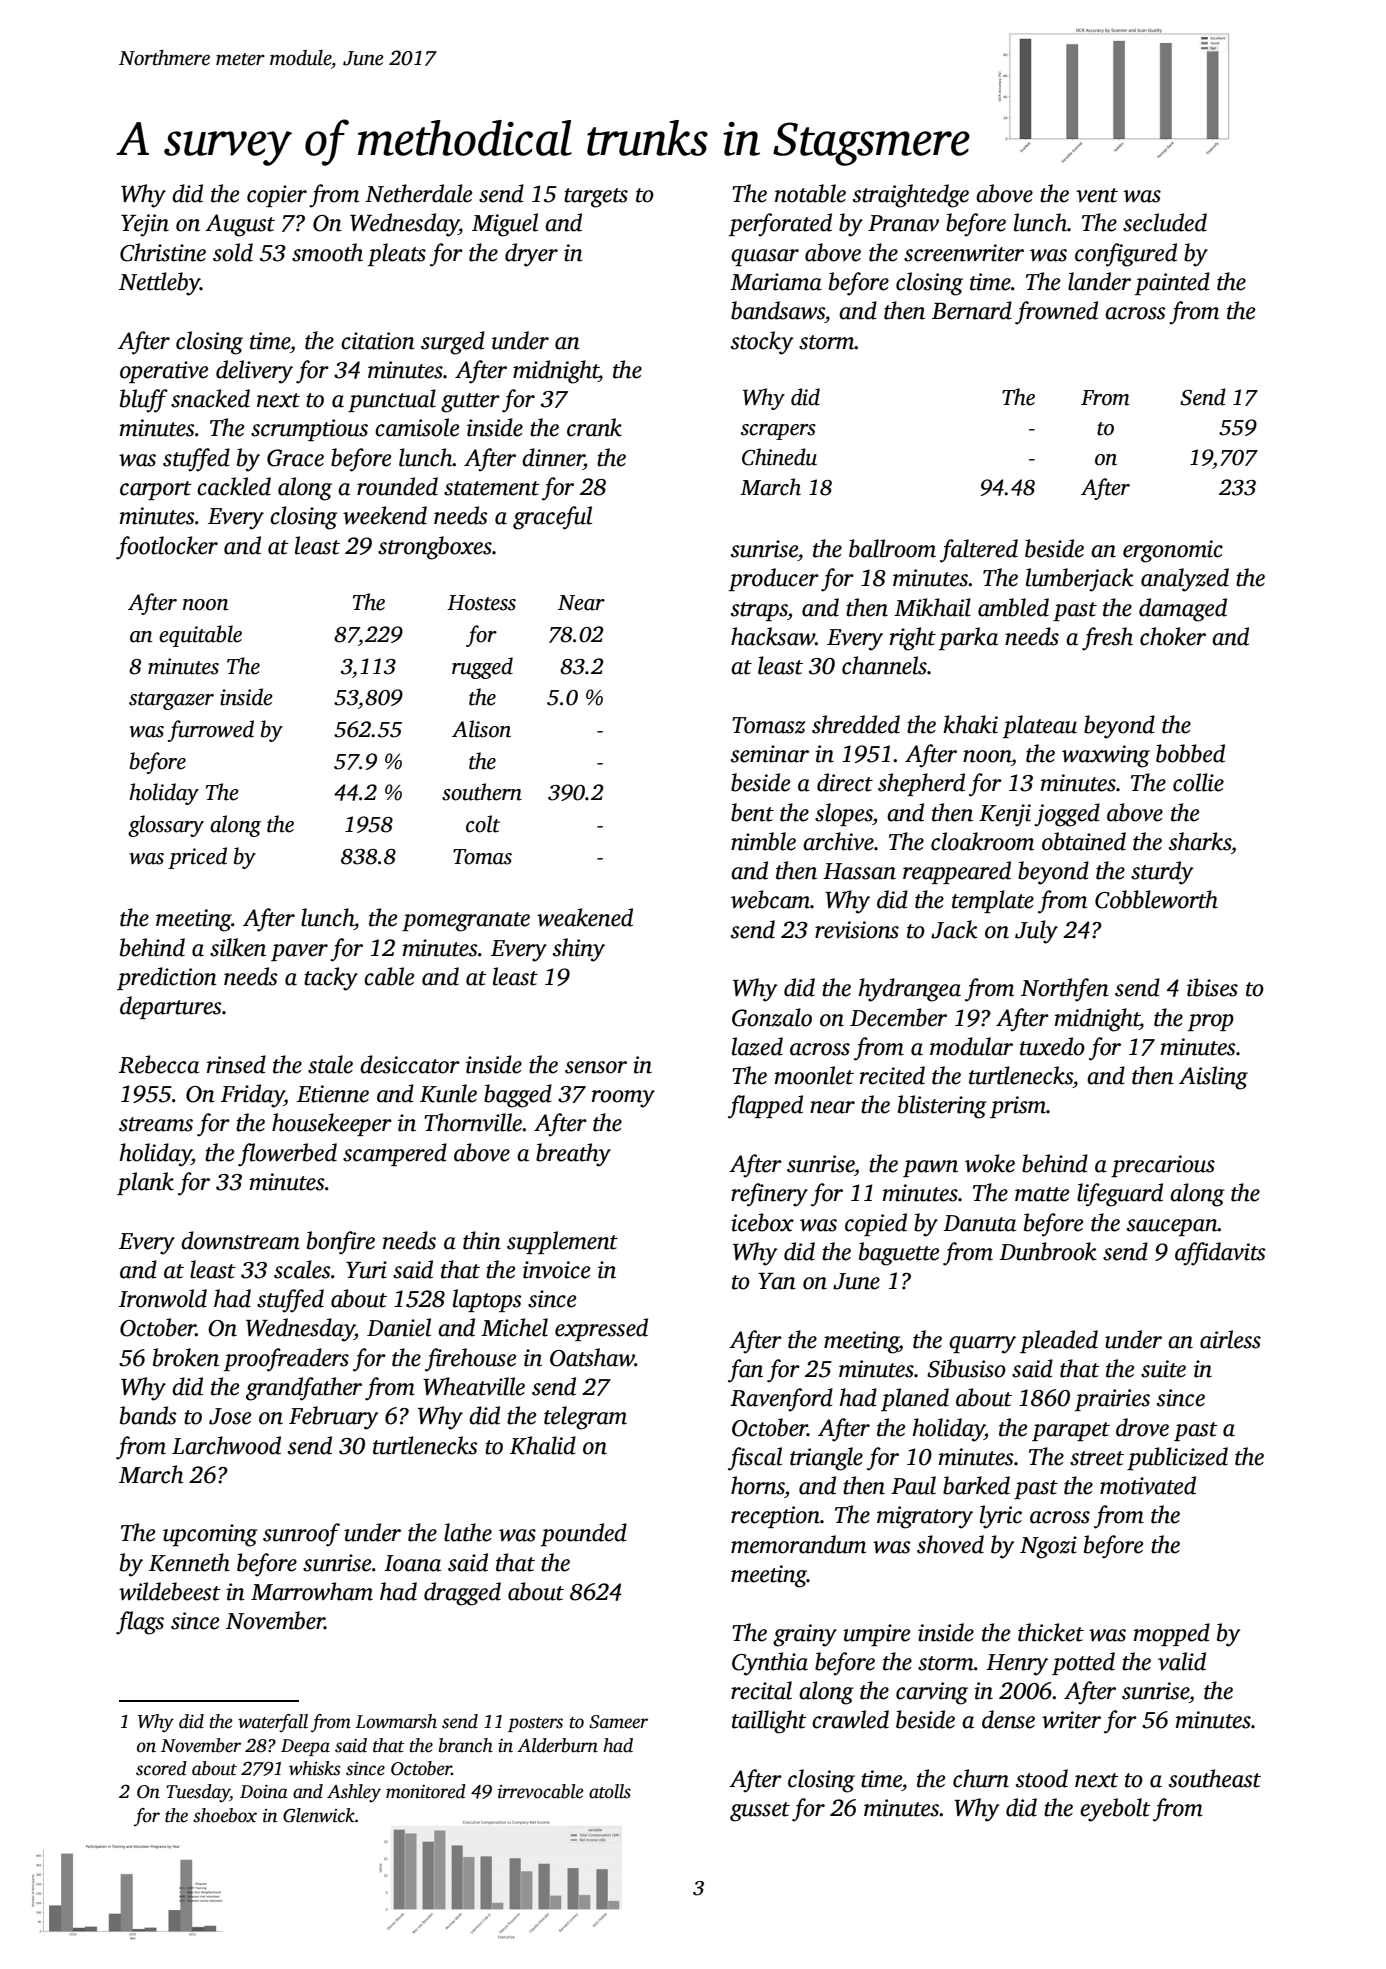 The image size is (1386, 1969). Describe the element at coordinates (210, 398) in the document. I see `snacked` at that location.
